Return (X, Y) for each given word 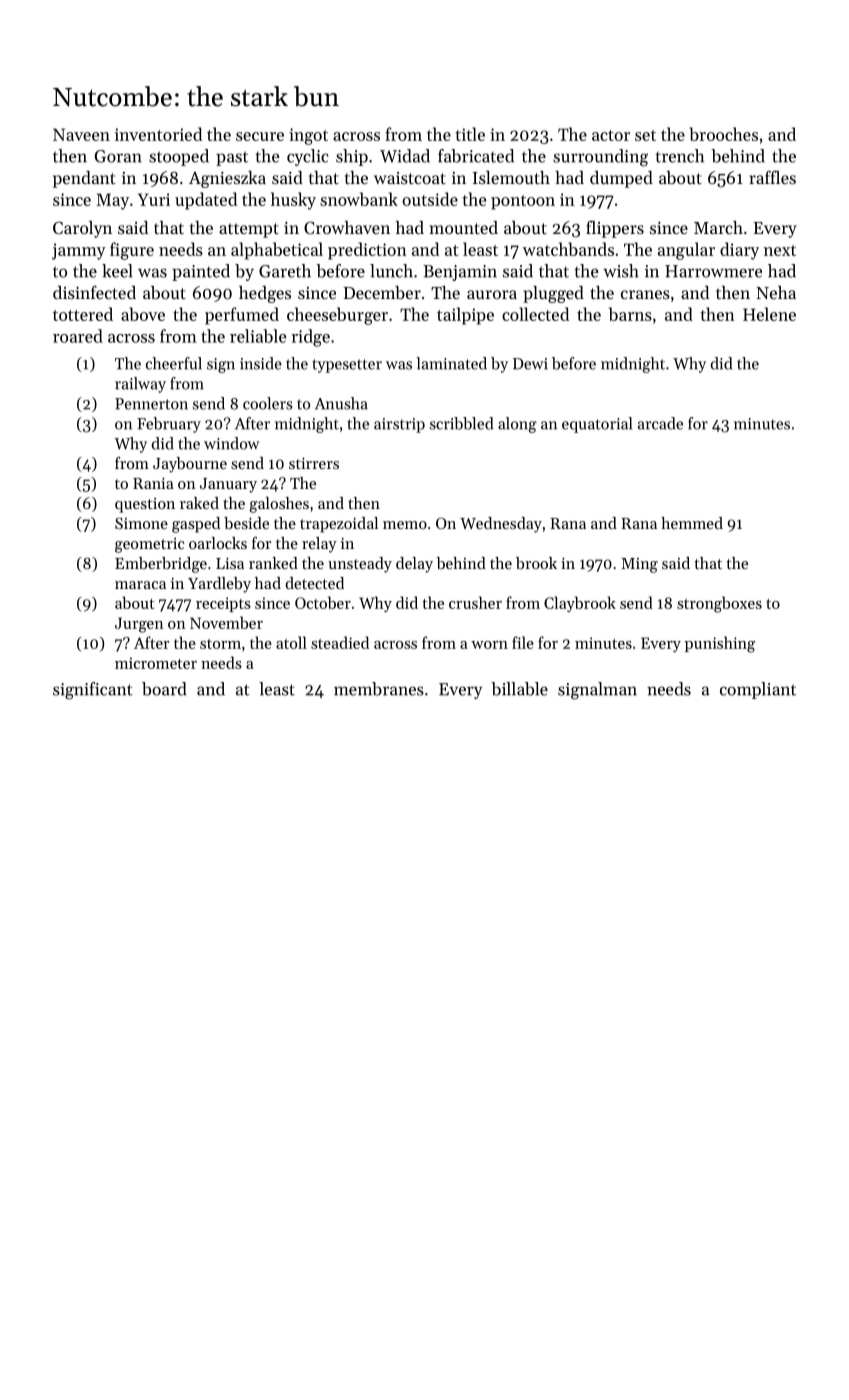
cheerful (174, 363)
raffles (772, 177)
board (164, 689)
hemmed (692, 523)
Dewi (530, 364)
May (112, 201)
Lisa (230, 563)
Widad (405, 156)
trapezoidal (339, 525)
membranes (379, 689)
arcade (660, 423)
